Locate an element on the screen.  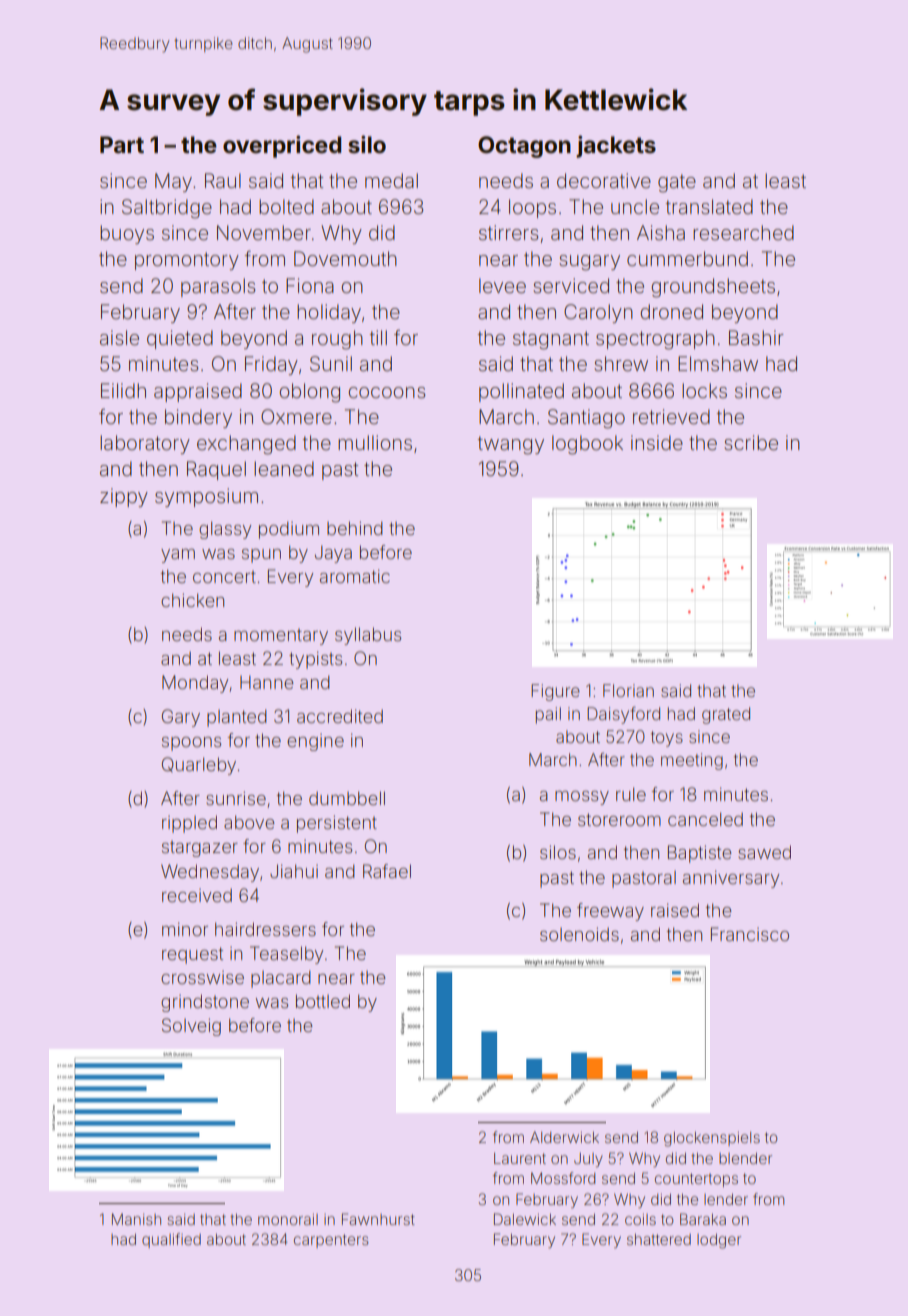
chicken is located at coordinates (192, 600).
